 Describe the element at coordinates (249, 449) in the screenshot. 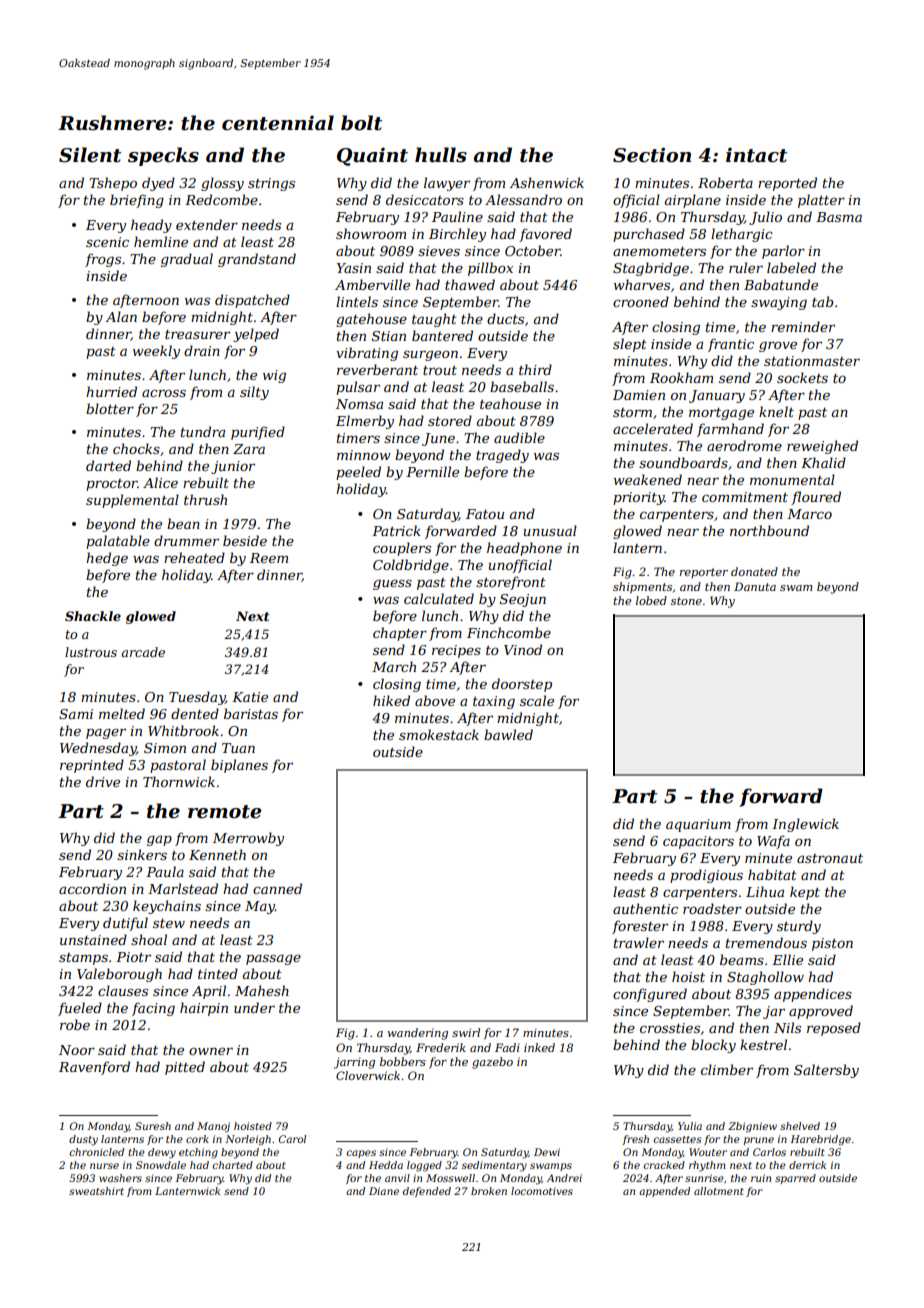

I see `Zara` at that location.
